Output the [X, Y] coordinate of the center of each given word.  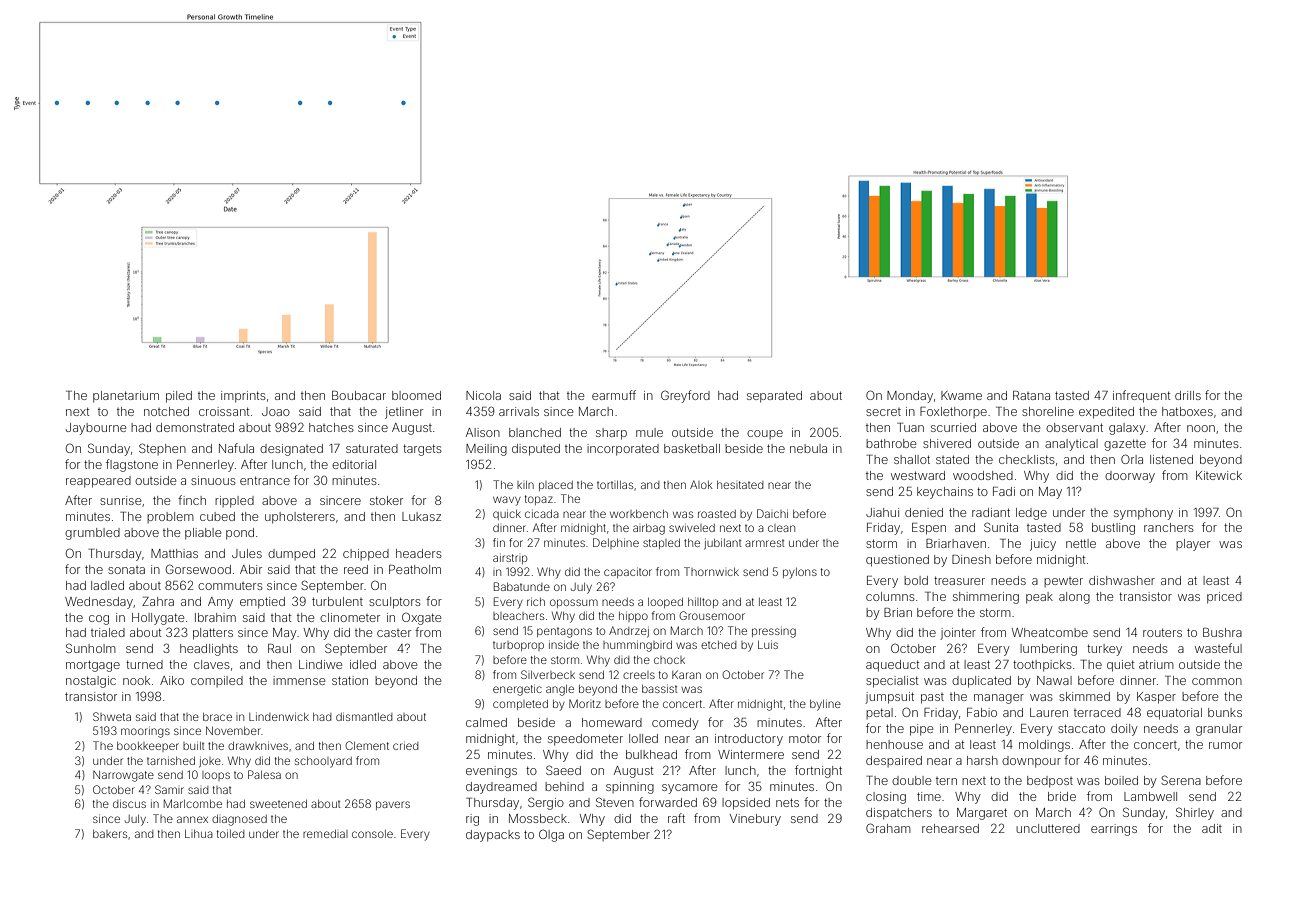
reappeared [98, 482]
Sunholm [91, 648]
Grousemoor [712, 615]
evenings [491, 772]
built [194, 745]
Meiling [486, 450]
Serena [1181, 780]
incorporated [623, 450]
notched [166, 411]
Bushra [1222, 632]
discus [129, 803]
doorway [1130, 477]
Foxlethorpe [953, 412]
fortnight [818, 771]
